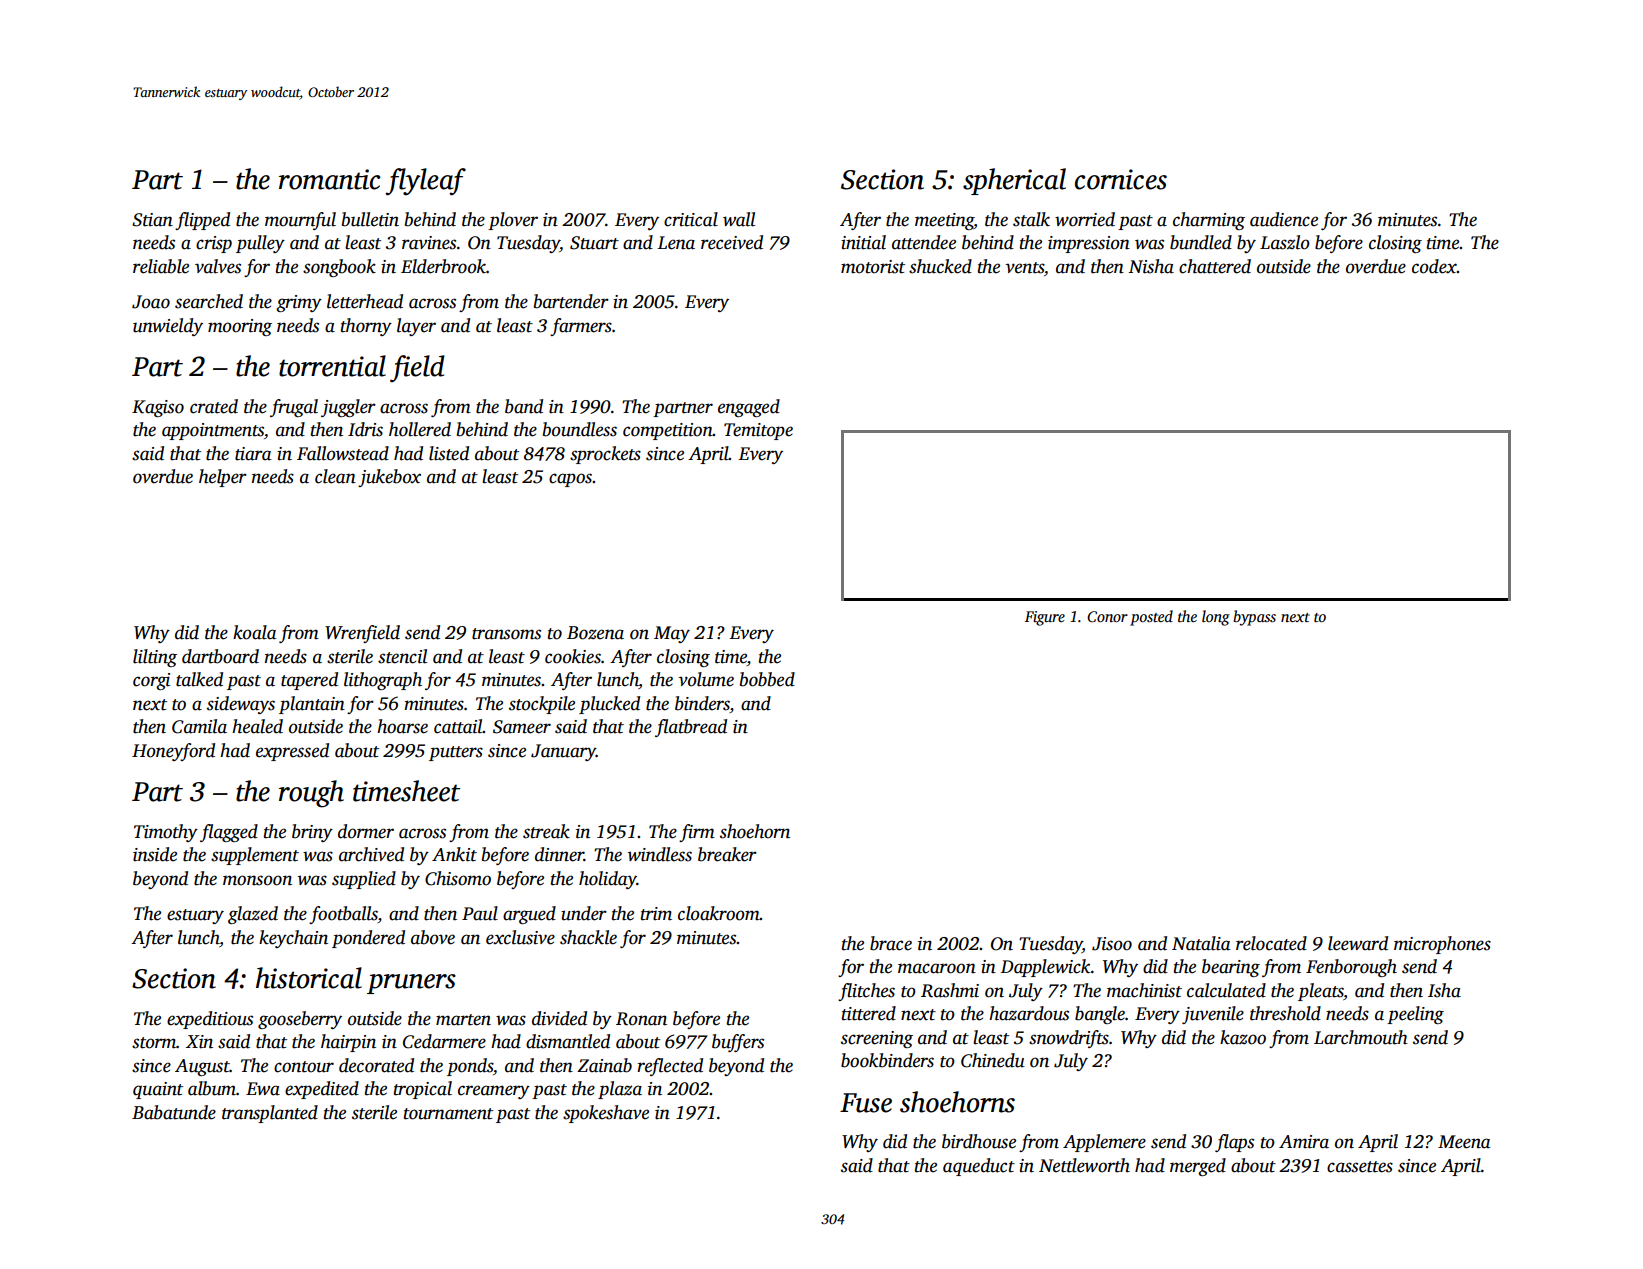  What do you see at coordinates (546, 831) in the image?
I see `streak` at bounding box center [546, 831].
